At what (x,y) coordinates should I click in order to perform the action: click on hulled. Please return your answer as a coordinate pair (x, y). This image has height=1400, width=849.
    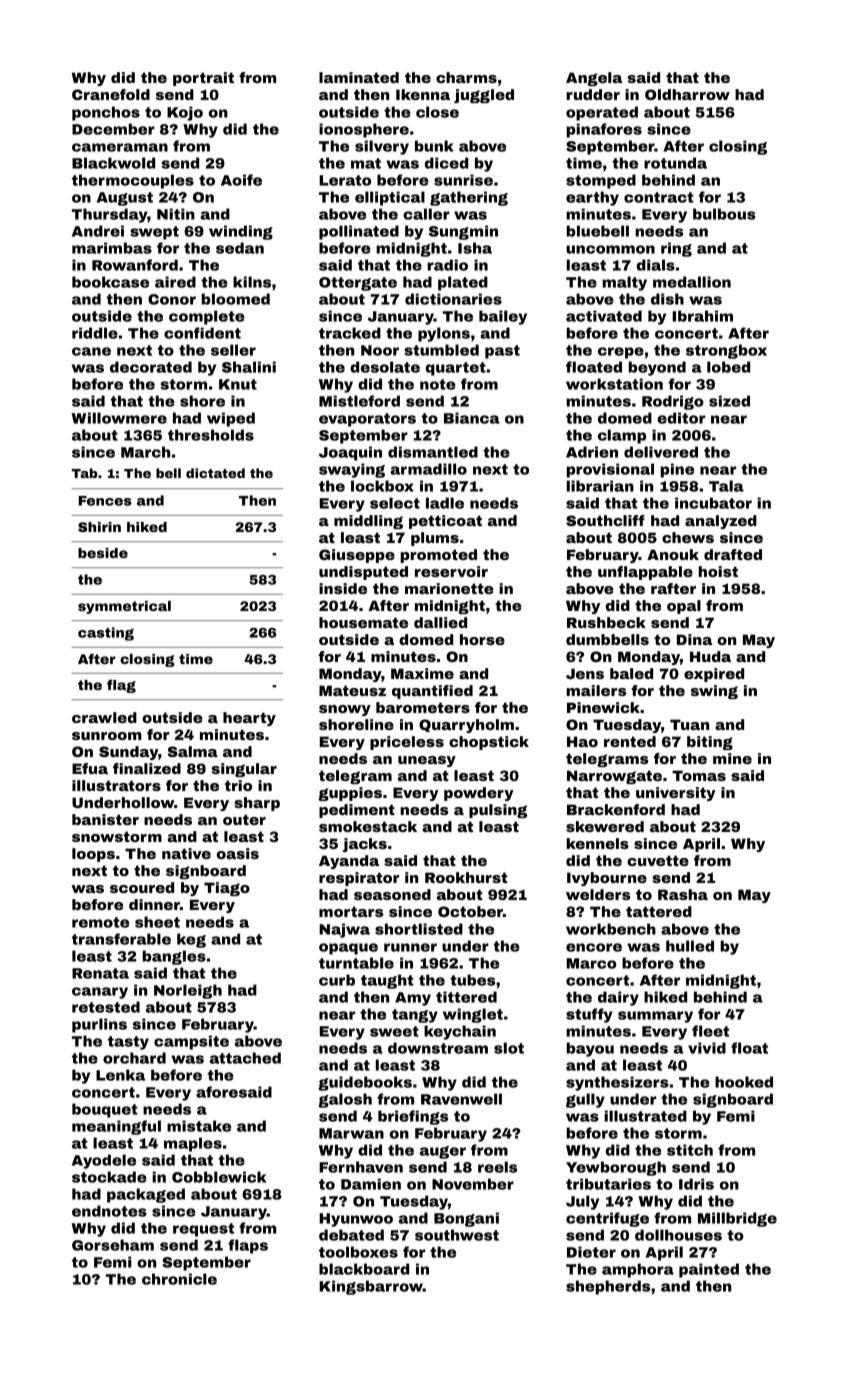
    Looking at the image, I should click on (690, 946).
